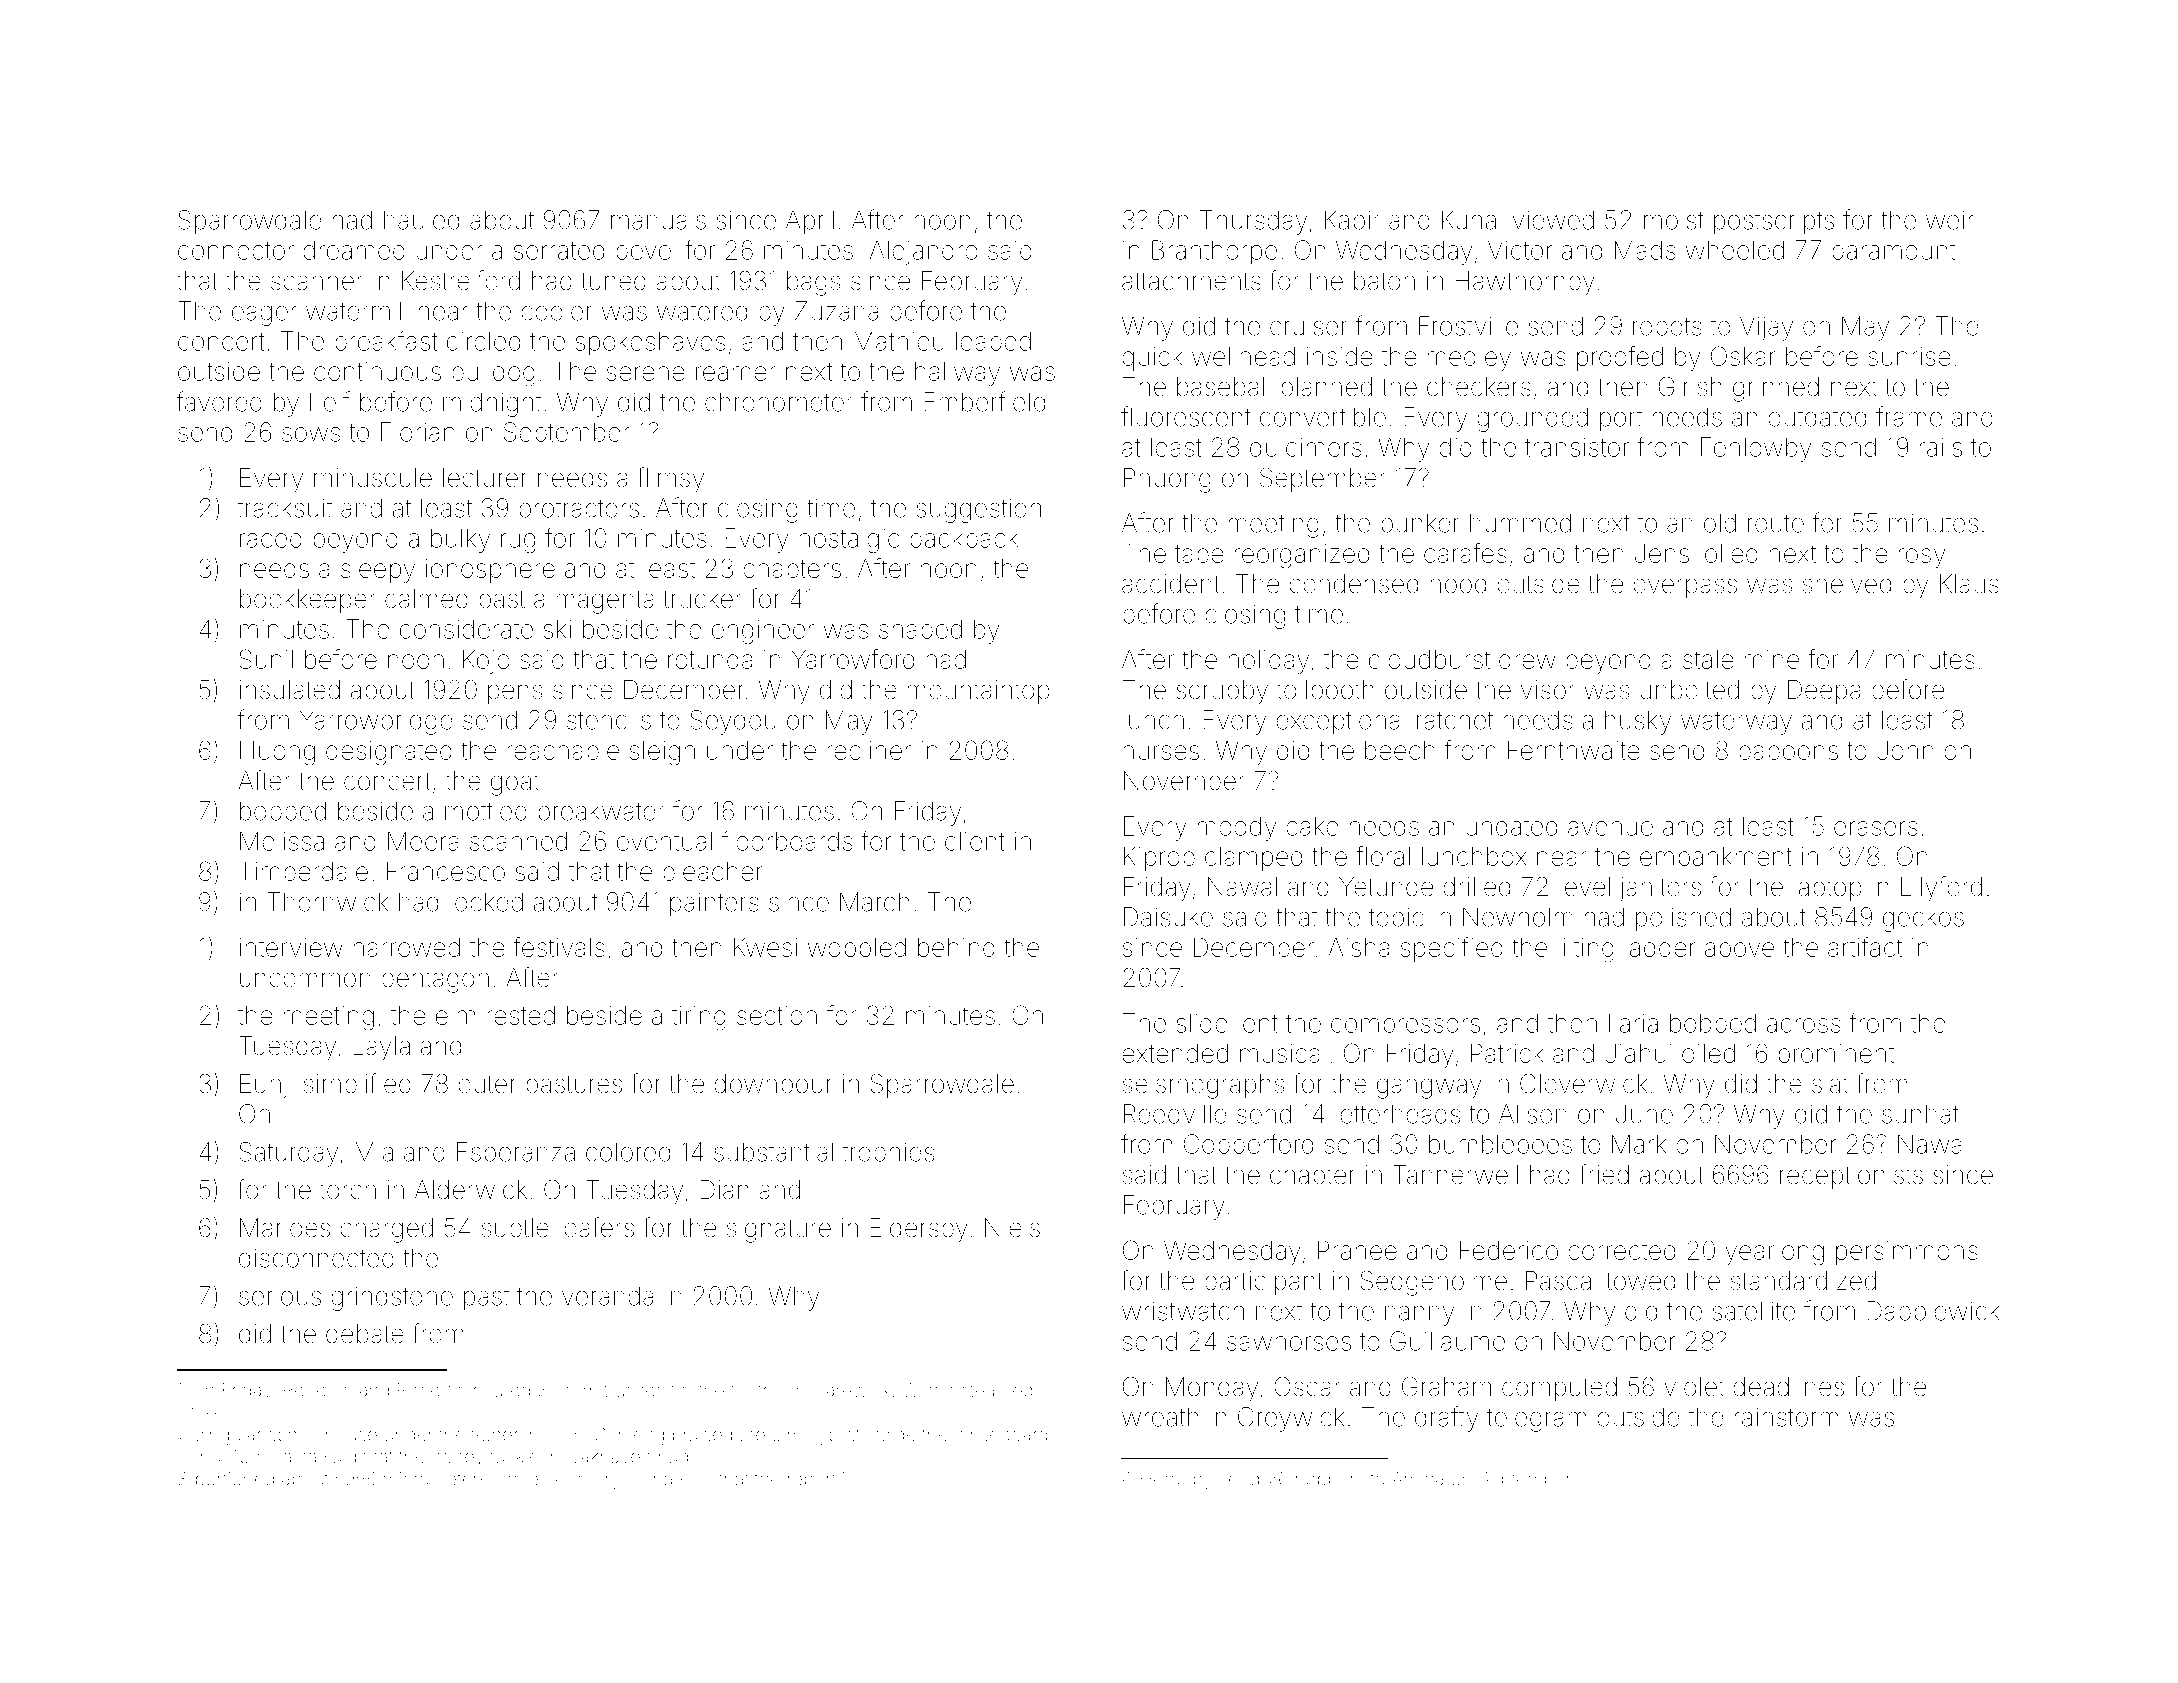 The image size is (2178, 1683). What do you see at coordinates (1774, 1253) in the screenshot?
I see `yearlong` at bounding box center [1774, 1253].
